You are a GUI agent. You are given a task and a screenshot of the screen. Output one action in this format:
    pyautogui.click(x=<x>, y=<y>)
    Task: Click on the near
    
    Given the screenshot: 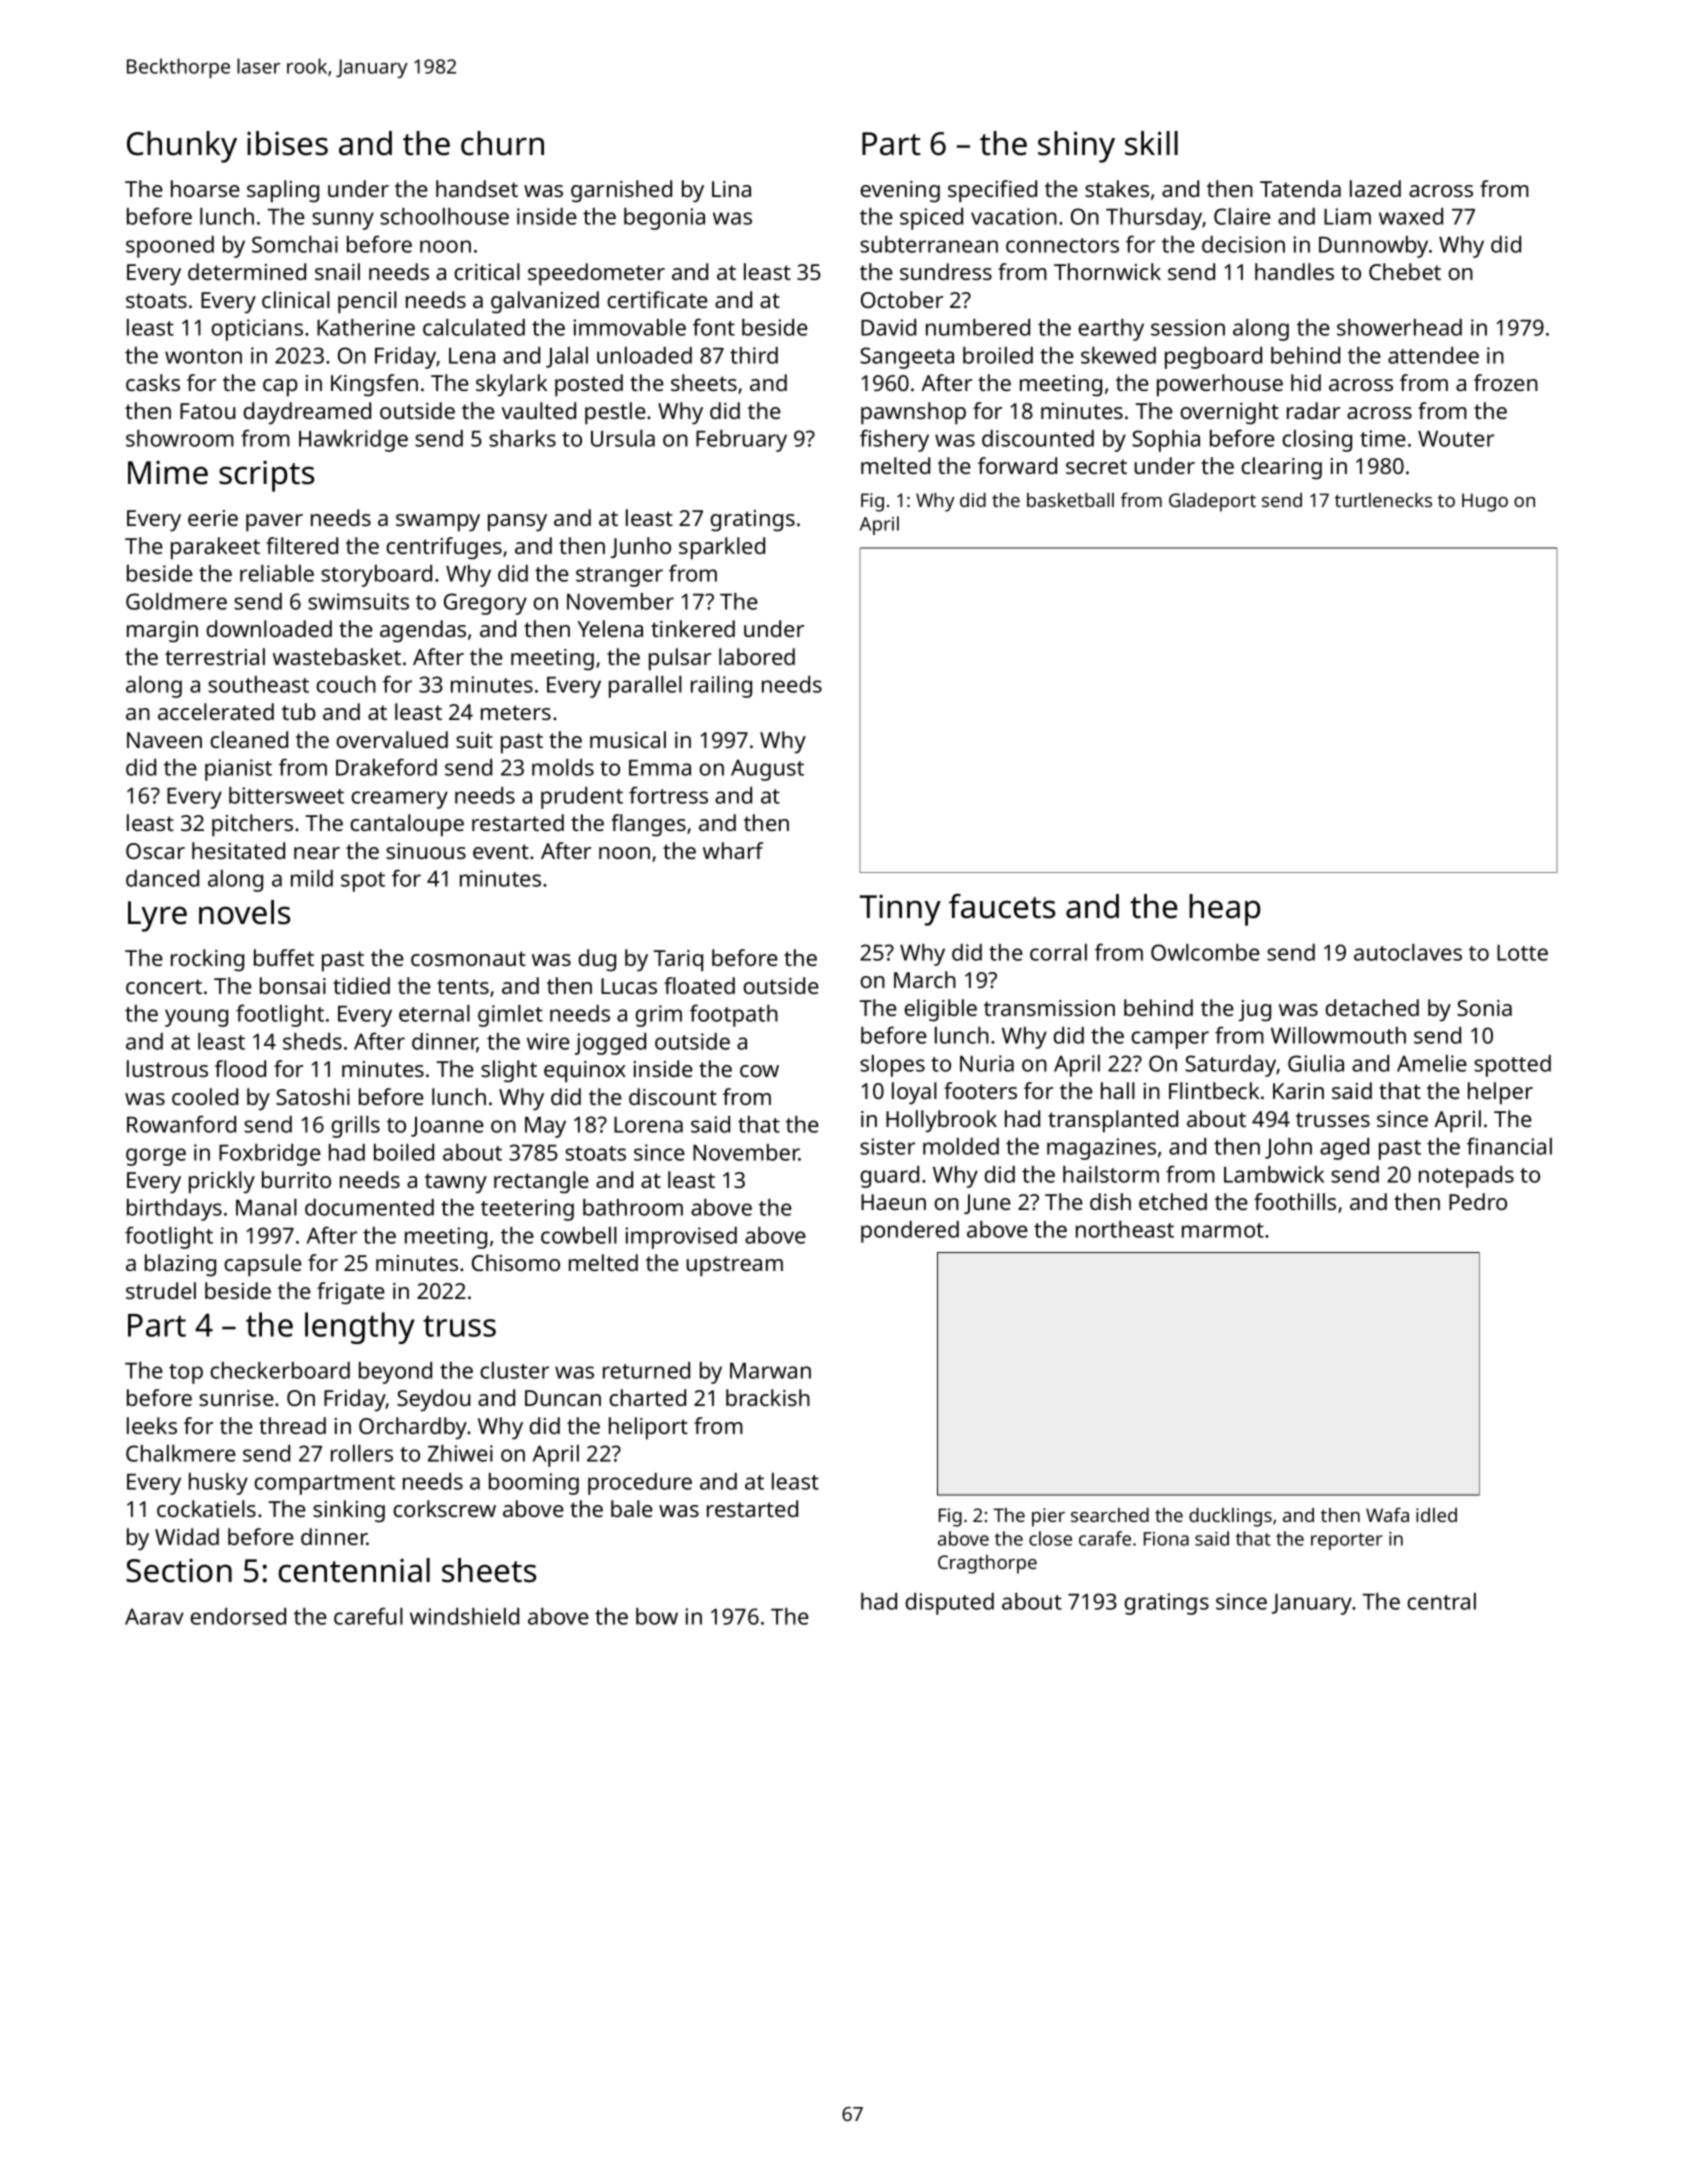 What is the action you would take?
    pyautogui.click(x=317, y=853)
